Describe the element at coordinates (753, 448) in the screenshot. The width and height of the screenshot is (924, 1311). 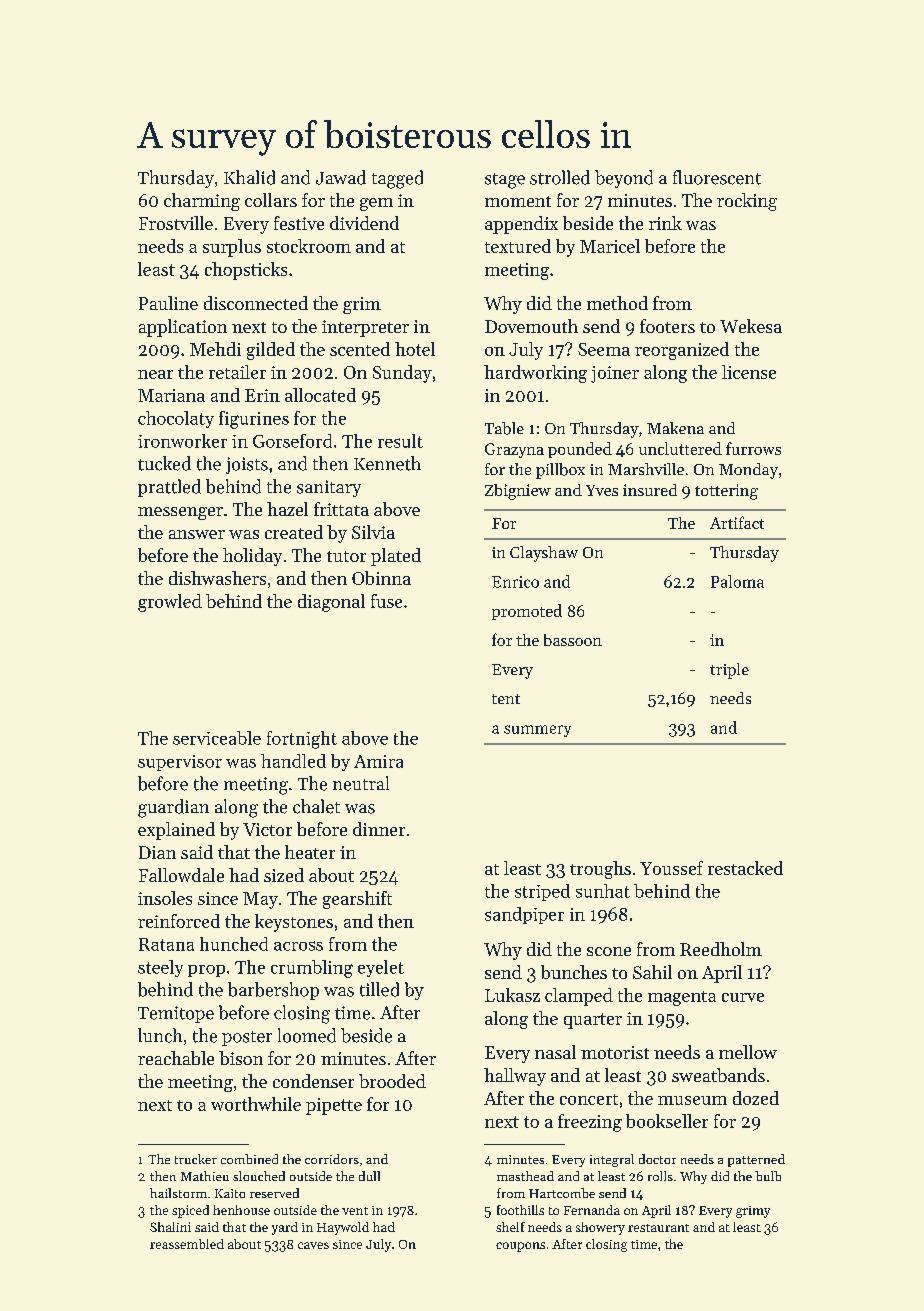
I see `furrows` at that location.
